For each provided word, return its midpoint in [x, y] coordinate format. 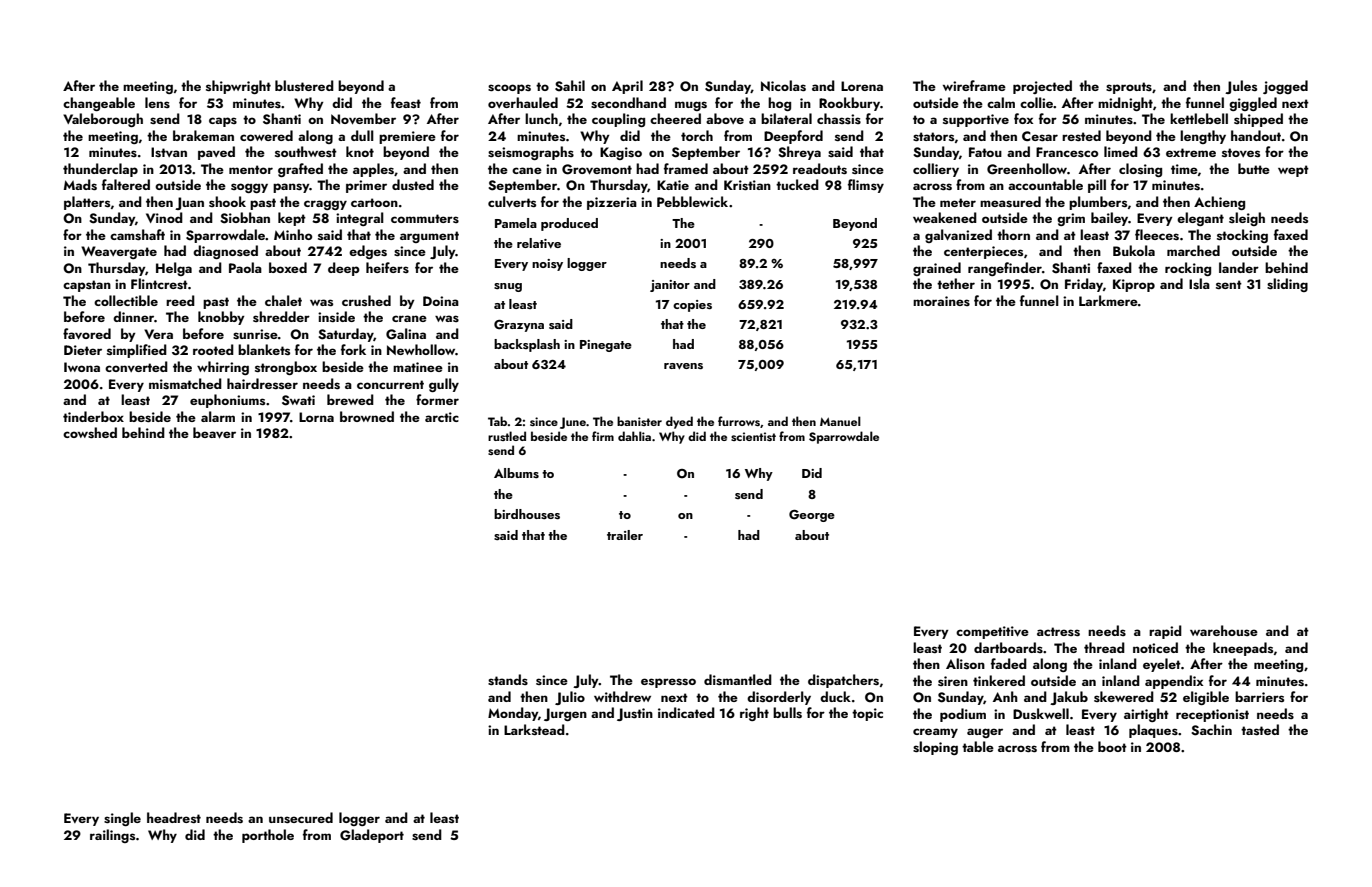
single [122, 819]
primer [366, 186]
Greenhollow [1027, 169]
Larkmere [1108, 300]
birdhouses [527, 514]
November [363, 119]
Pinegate [606, 346]
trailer [625, 535]
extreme [1191, 152]
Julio [570, 698]
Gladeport [372, 836]
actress [1058, 631]
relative [539, 243]
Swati [298, 400]
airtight [1146, 715]
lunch [541, 118]
